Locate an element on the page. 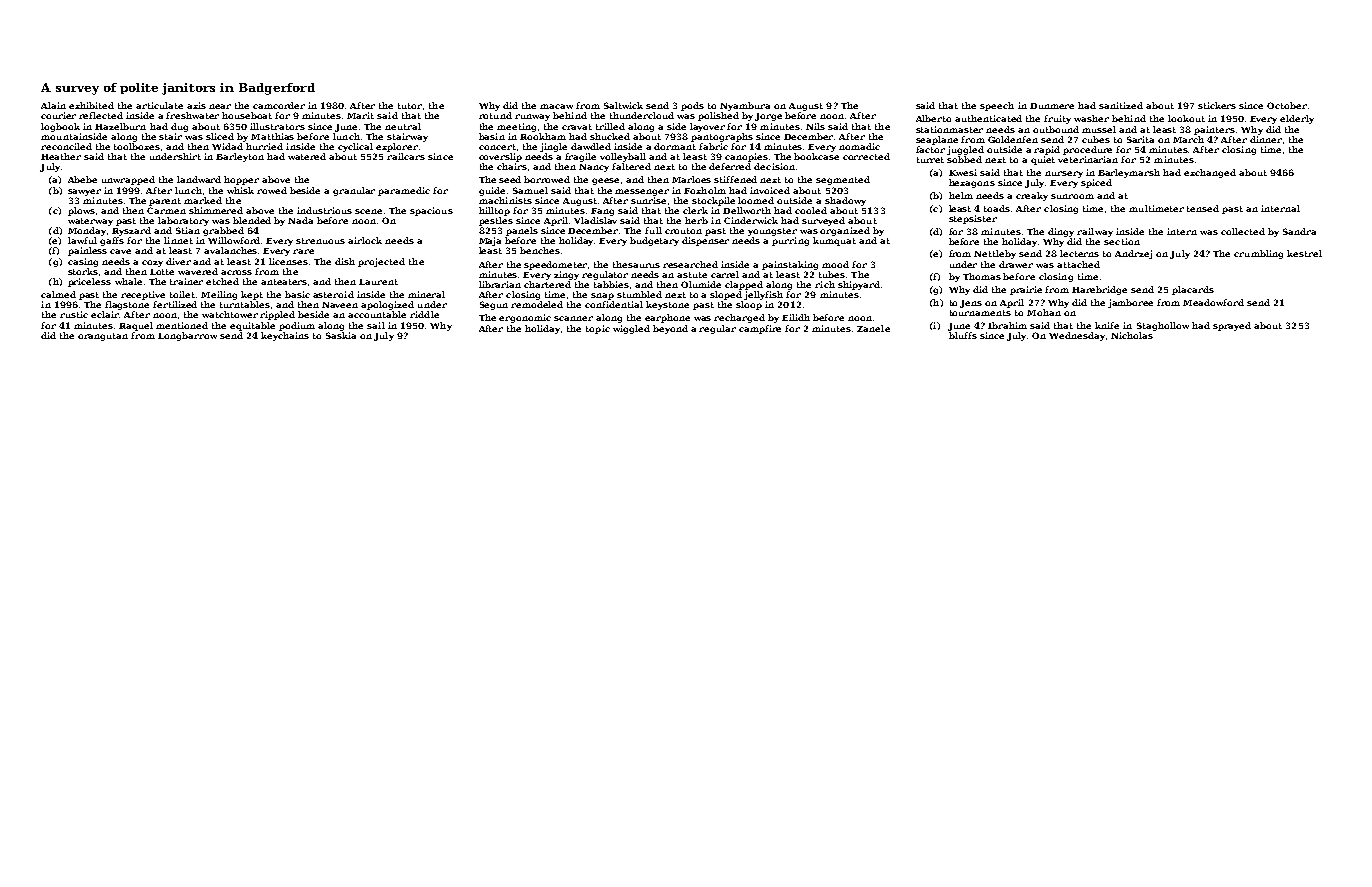 This page has height=887, width=1372. Willowford is located at coordinates (235, 240).
